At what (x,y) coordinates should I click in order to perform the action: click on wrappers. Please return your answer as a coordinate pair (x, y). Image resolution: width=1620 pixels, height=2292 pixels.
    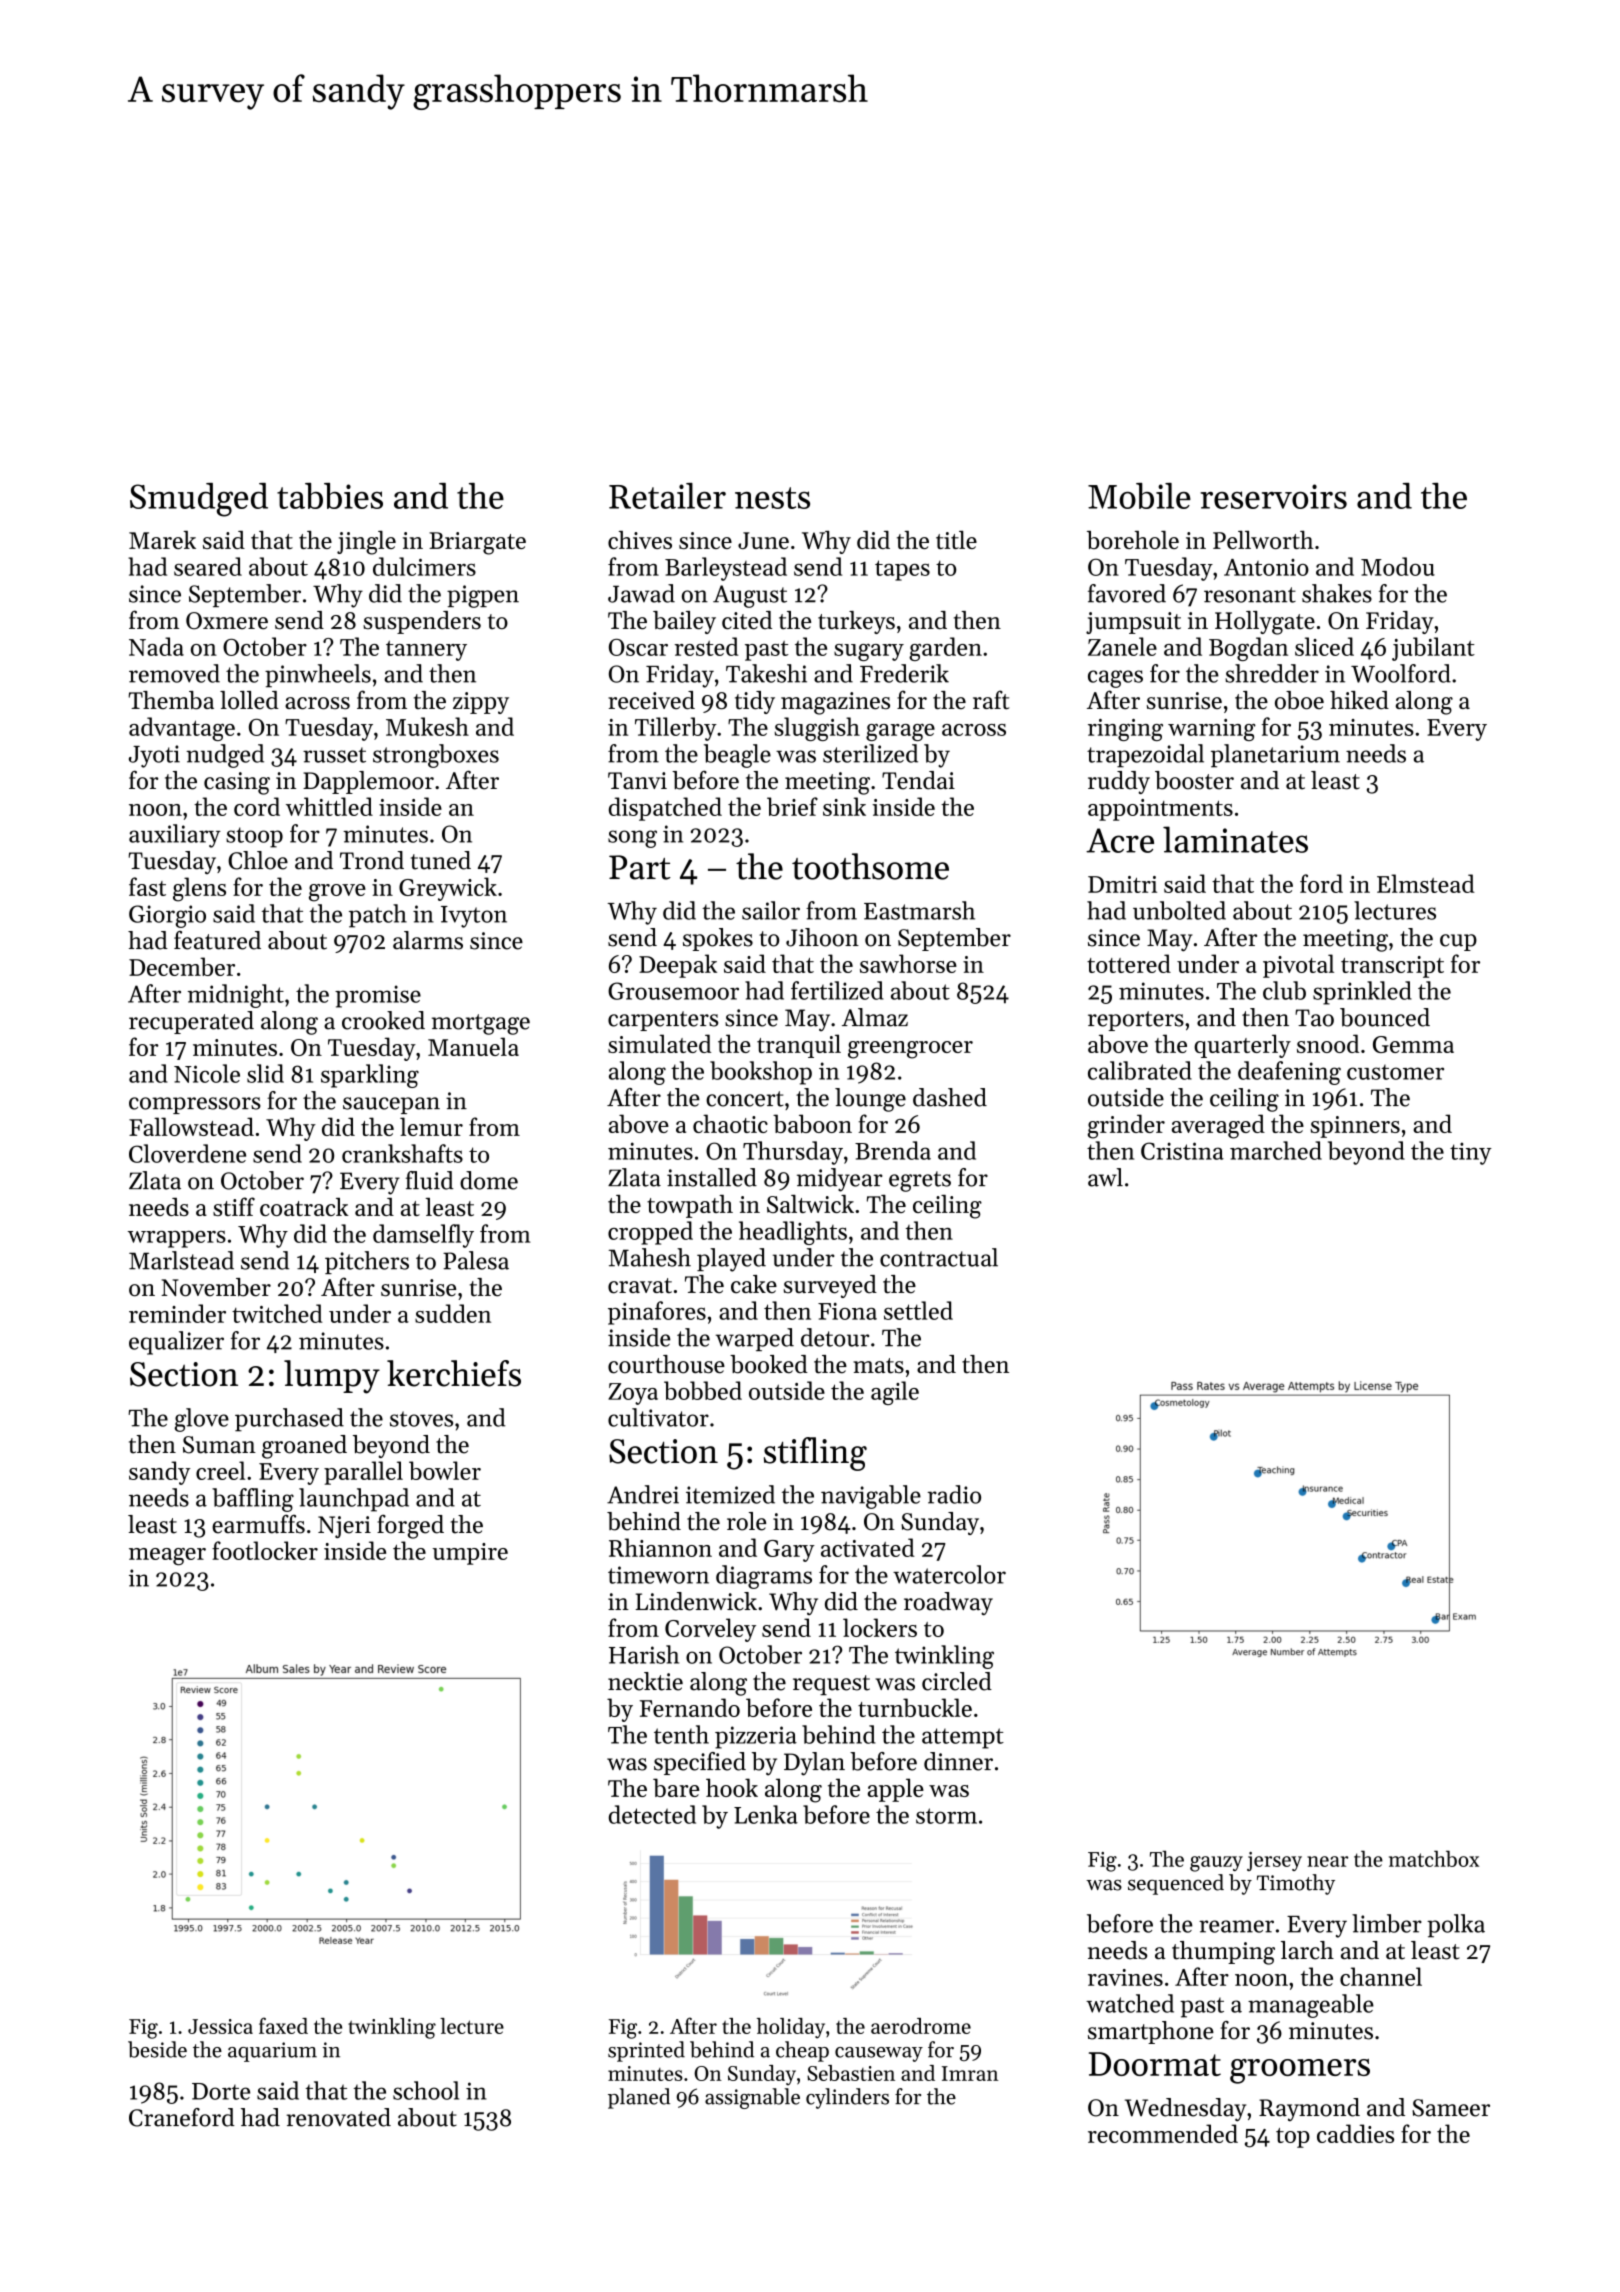
    Looking at the image, I should click on (177, 1239).
